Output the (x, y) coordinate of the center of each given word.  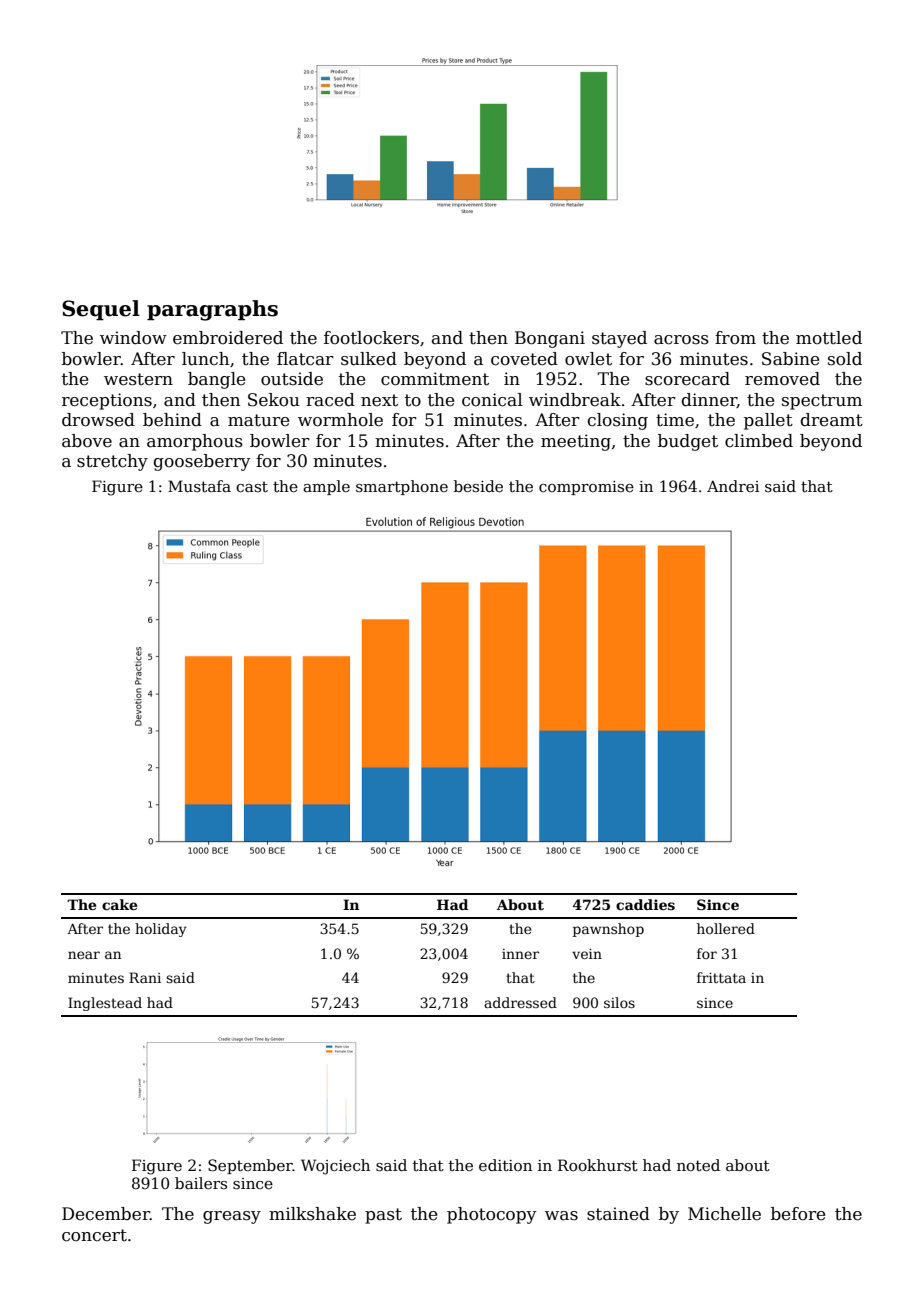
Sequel (101, 310)
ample (326, 487)
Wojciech (335, 1167)
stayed (619, 339)
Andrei (733, 486)
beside (478, 486)
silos (619, 1002)
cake (119, 904)
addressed (520, 1002)
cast (252, 486)
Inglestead (105, 1004)
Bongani (550, 339)
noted (698, 1165)
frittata (721, 977)
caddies (645, 904)
